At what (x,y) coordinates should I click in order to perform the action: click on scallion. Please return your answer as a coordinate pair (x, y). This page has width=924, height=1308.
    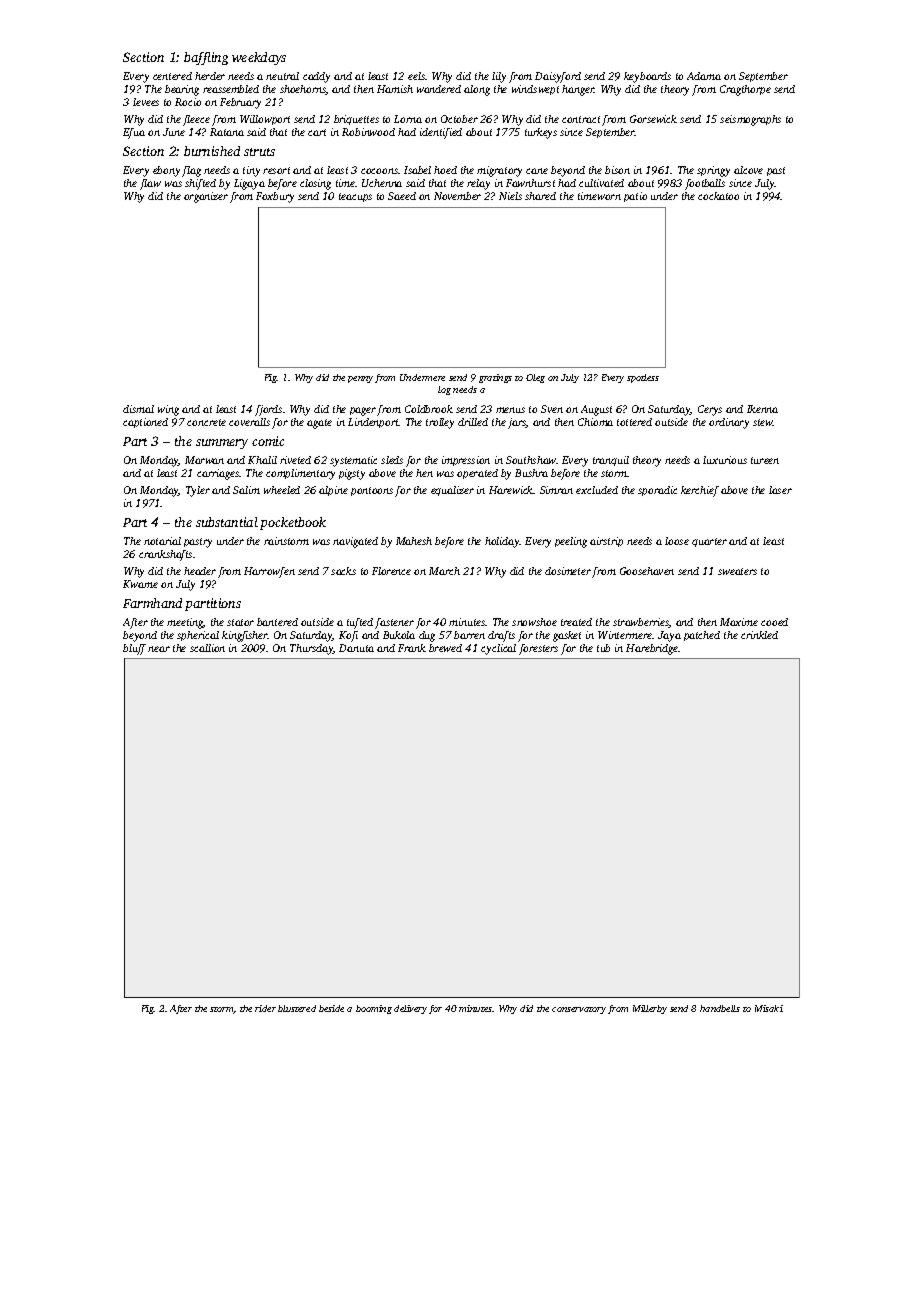
    Looking at the image, I should click on (207, 648).
